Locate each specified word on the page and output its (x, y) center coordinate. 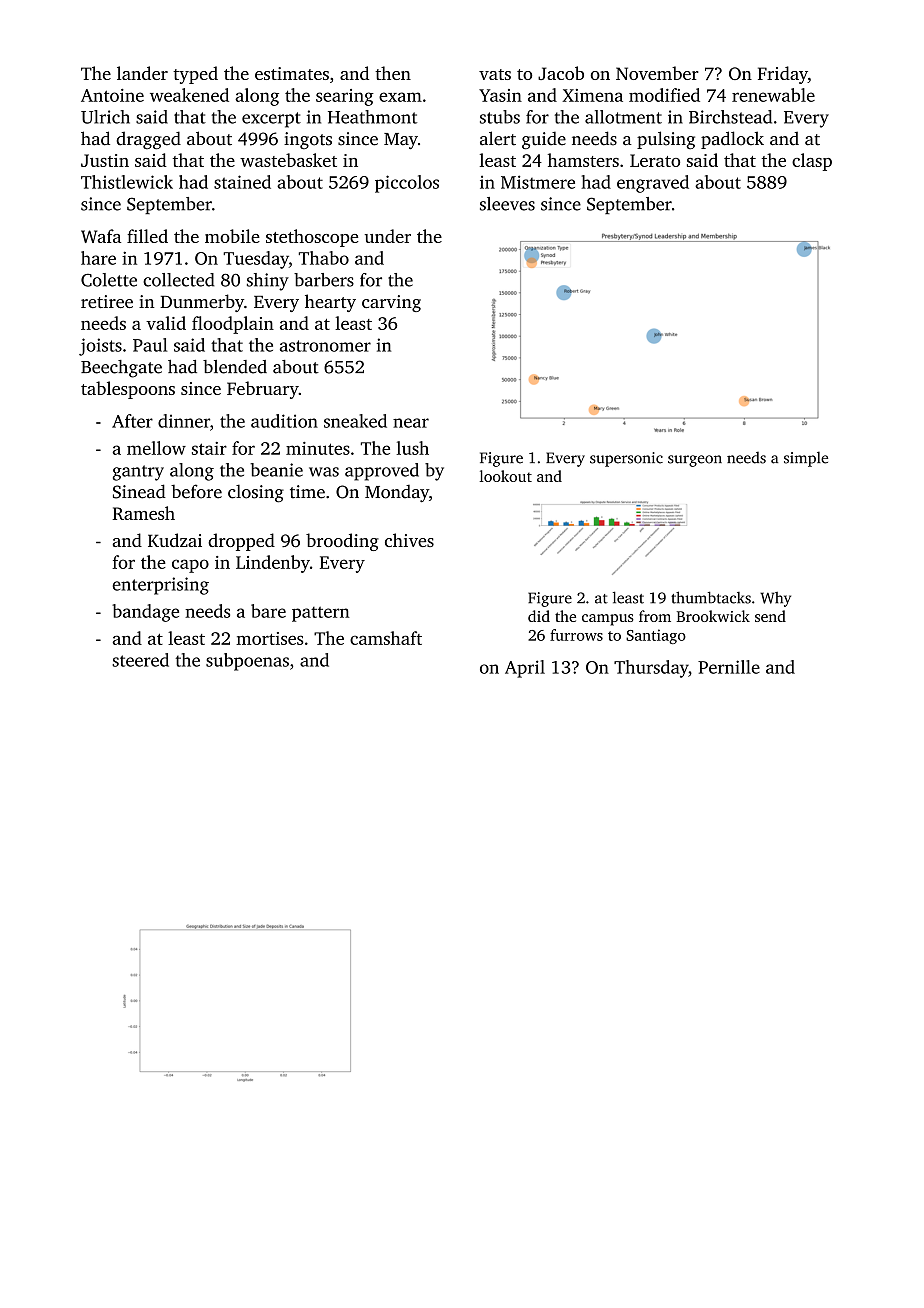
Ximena (592, 95)
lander (142, 73)
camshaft (386, 638)
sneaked (355, 421)
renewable (773, 95)
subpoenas (247, 662)
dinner (184, 421)
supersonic (626, 459)
